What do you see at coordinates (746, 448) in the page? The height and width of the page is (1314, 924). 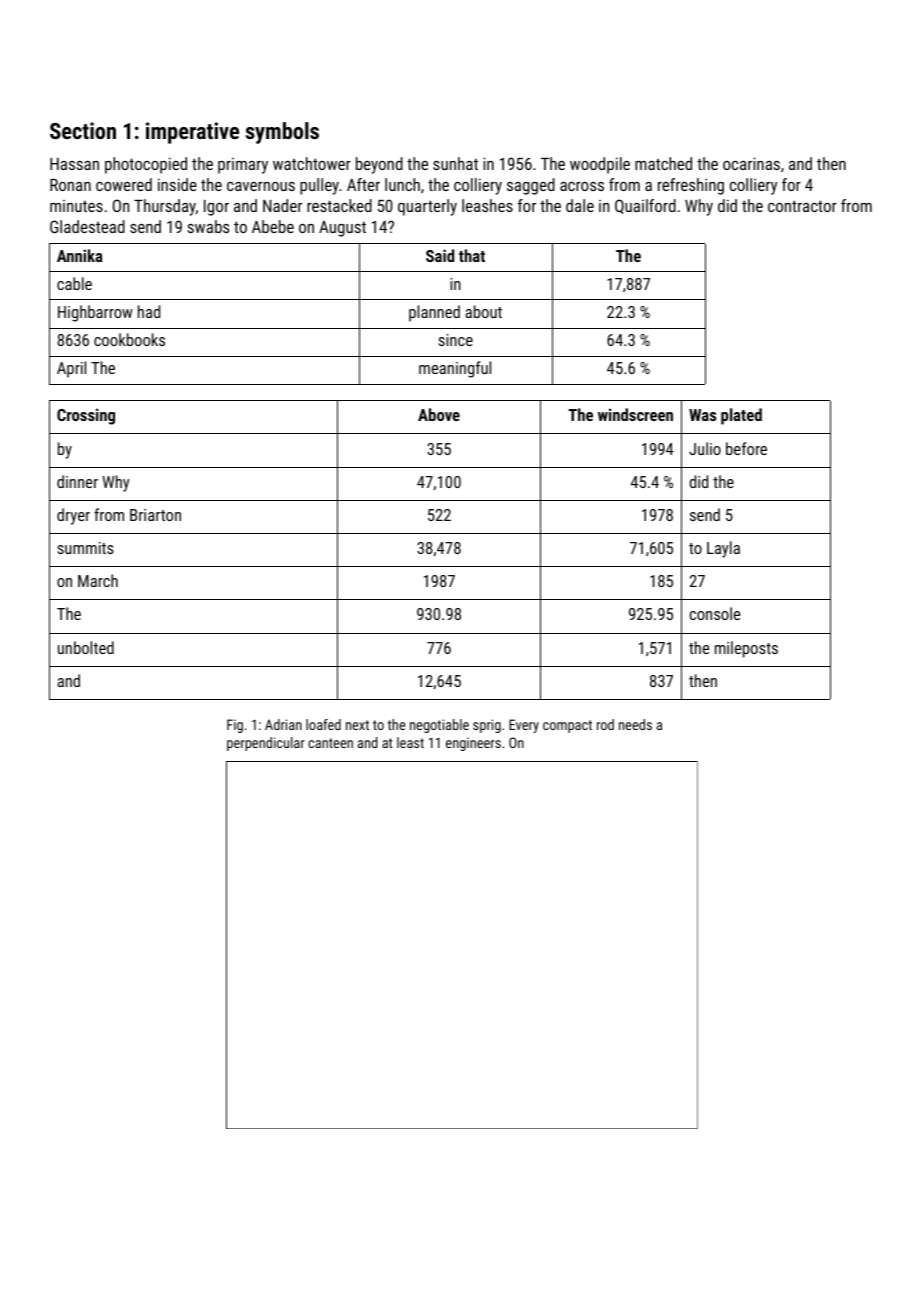 I see `before` at bounding box center [746, 448].
